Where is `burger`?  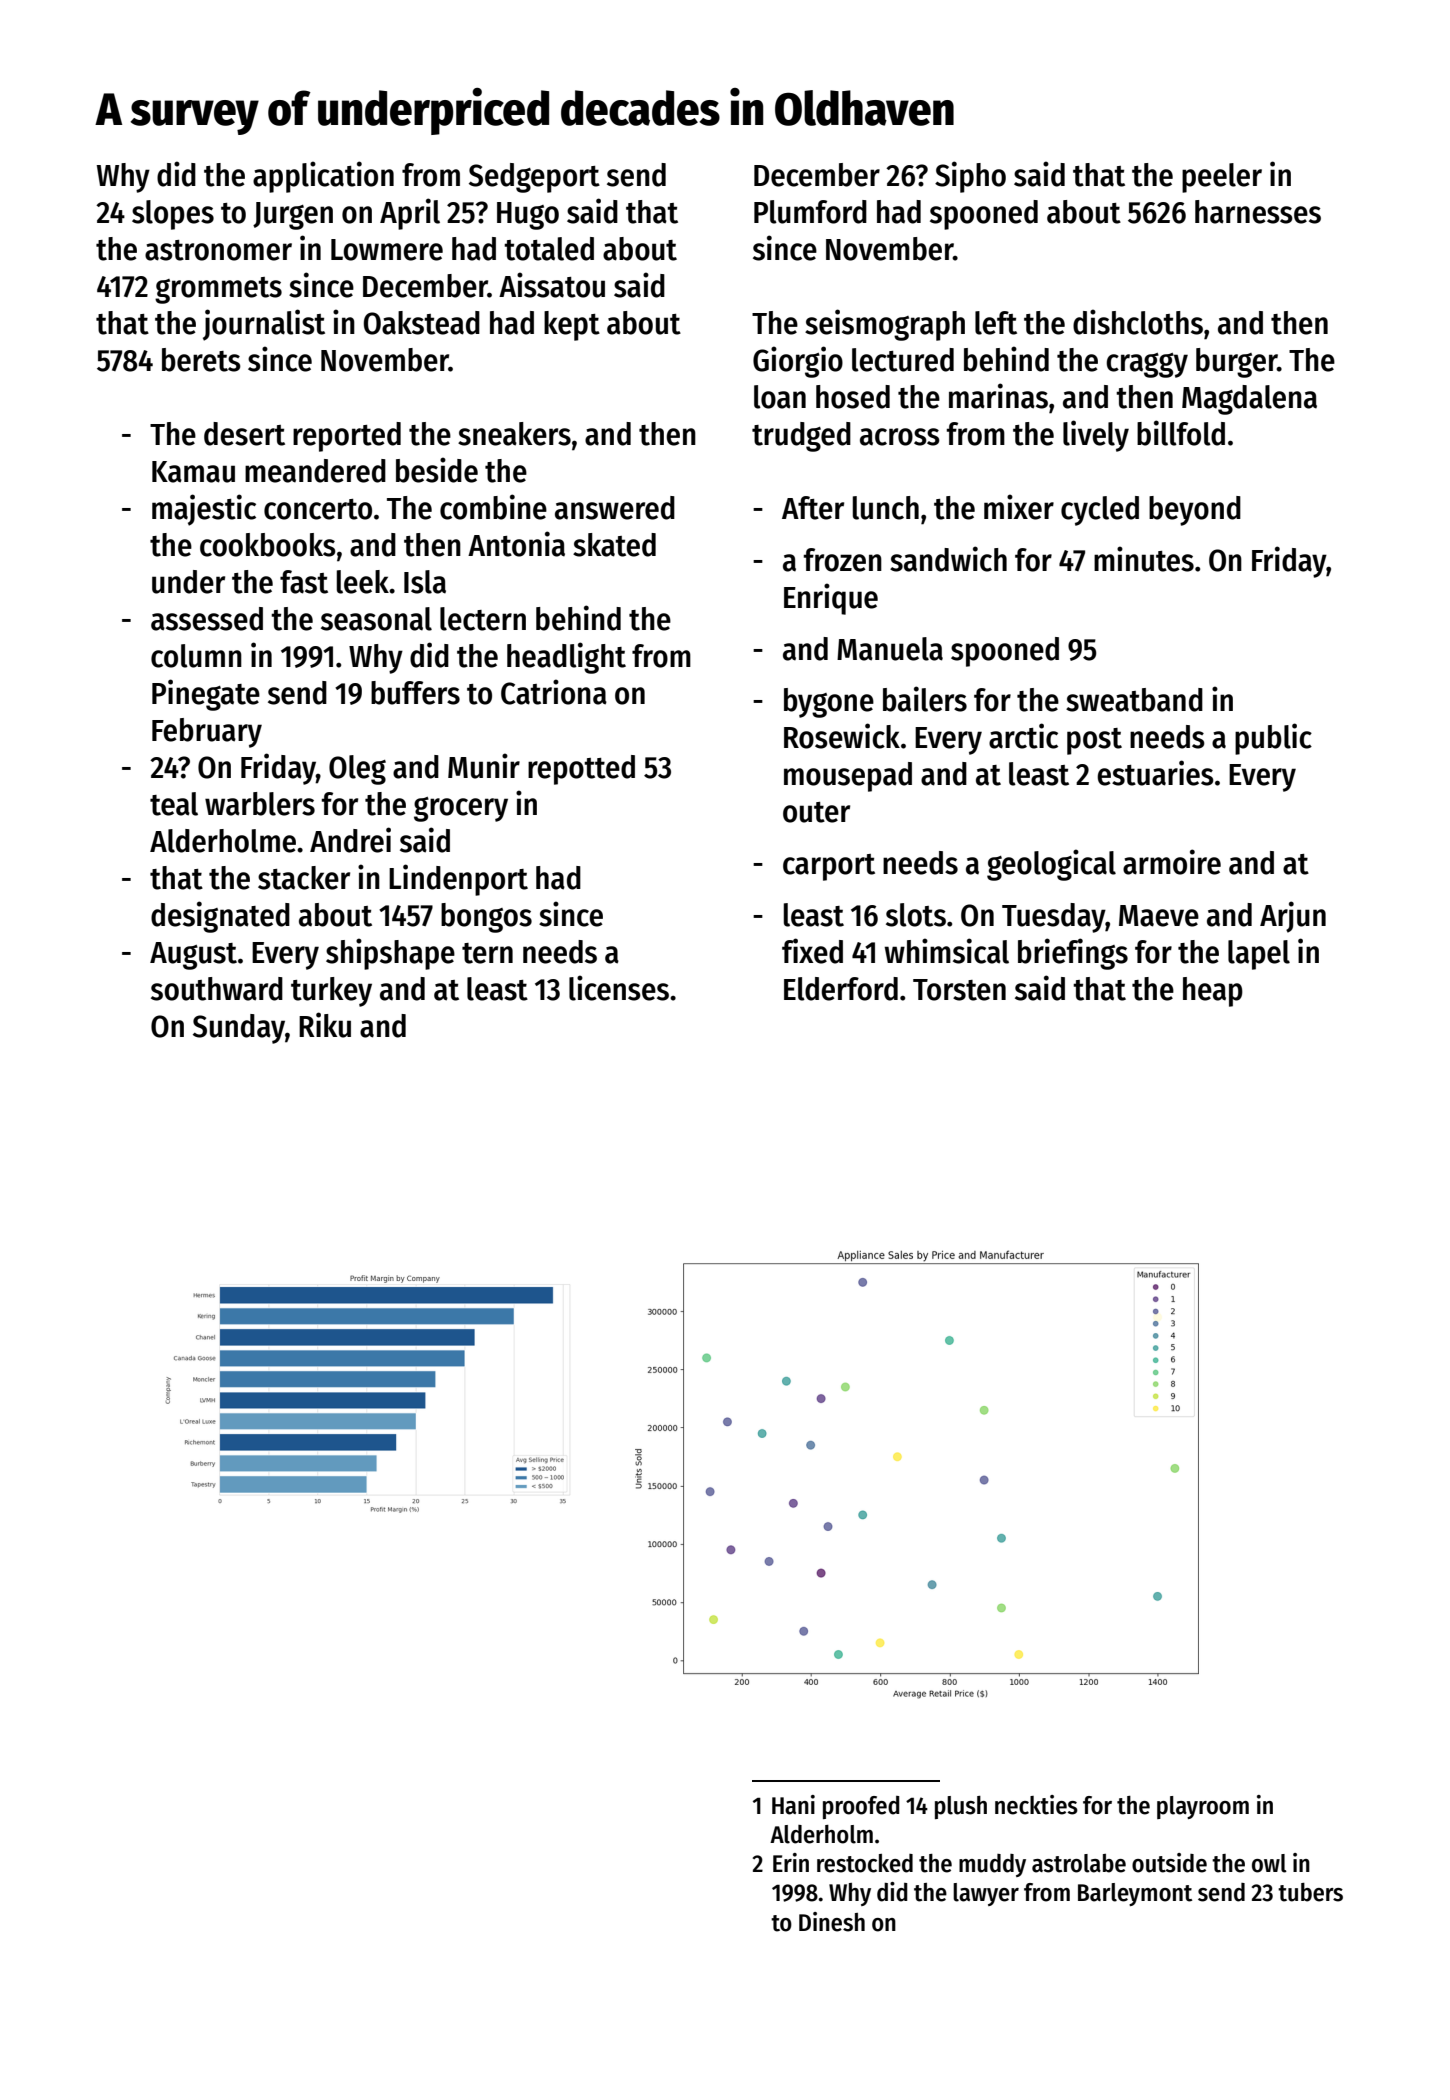
burger is located at coordinates (1236, 363).
